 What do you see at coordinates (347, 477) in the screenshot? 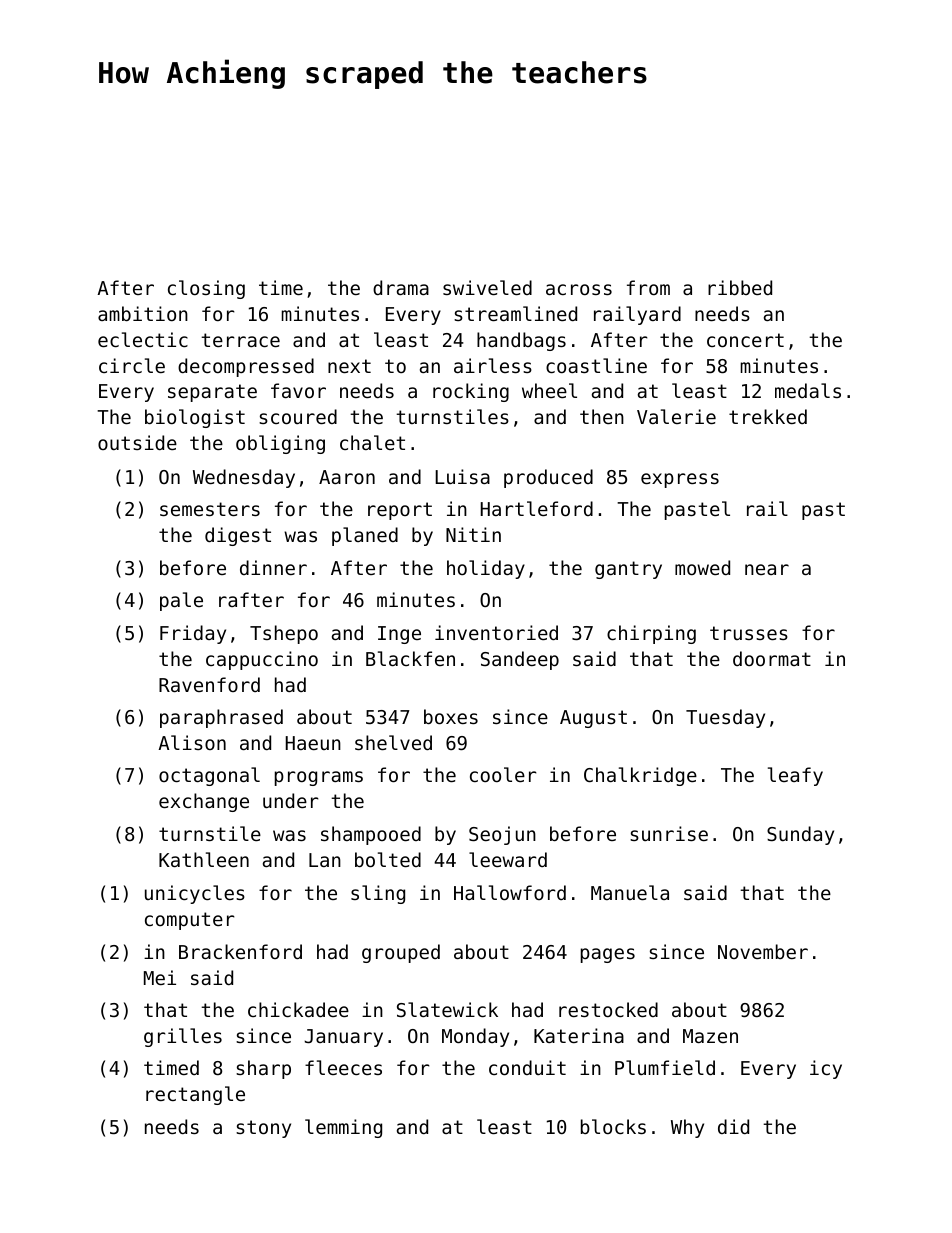
I see `Aaron` at bounding box center [347, 477].
